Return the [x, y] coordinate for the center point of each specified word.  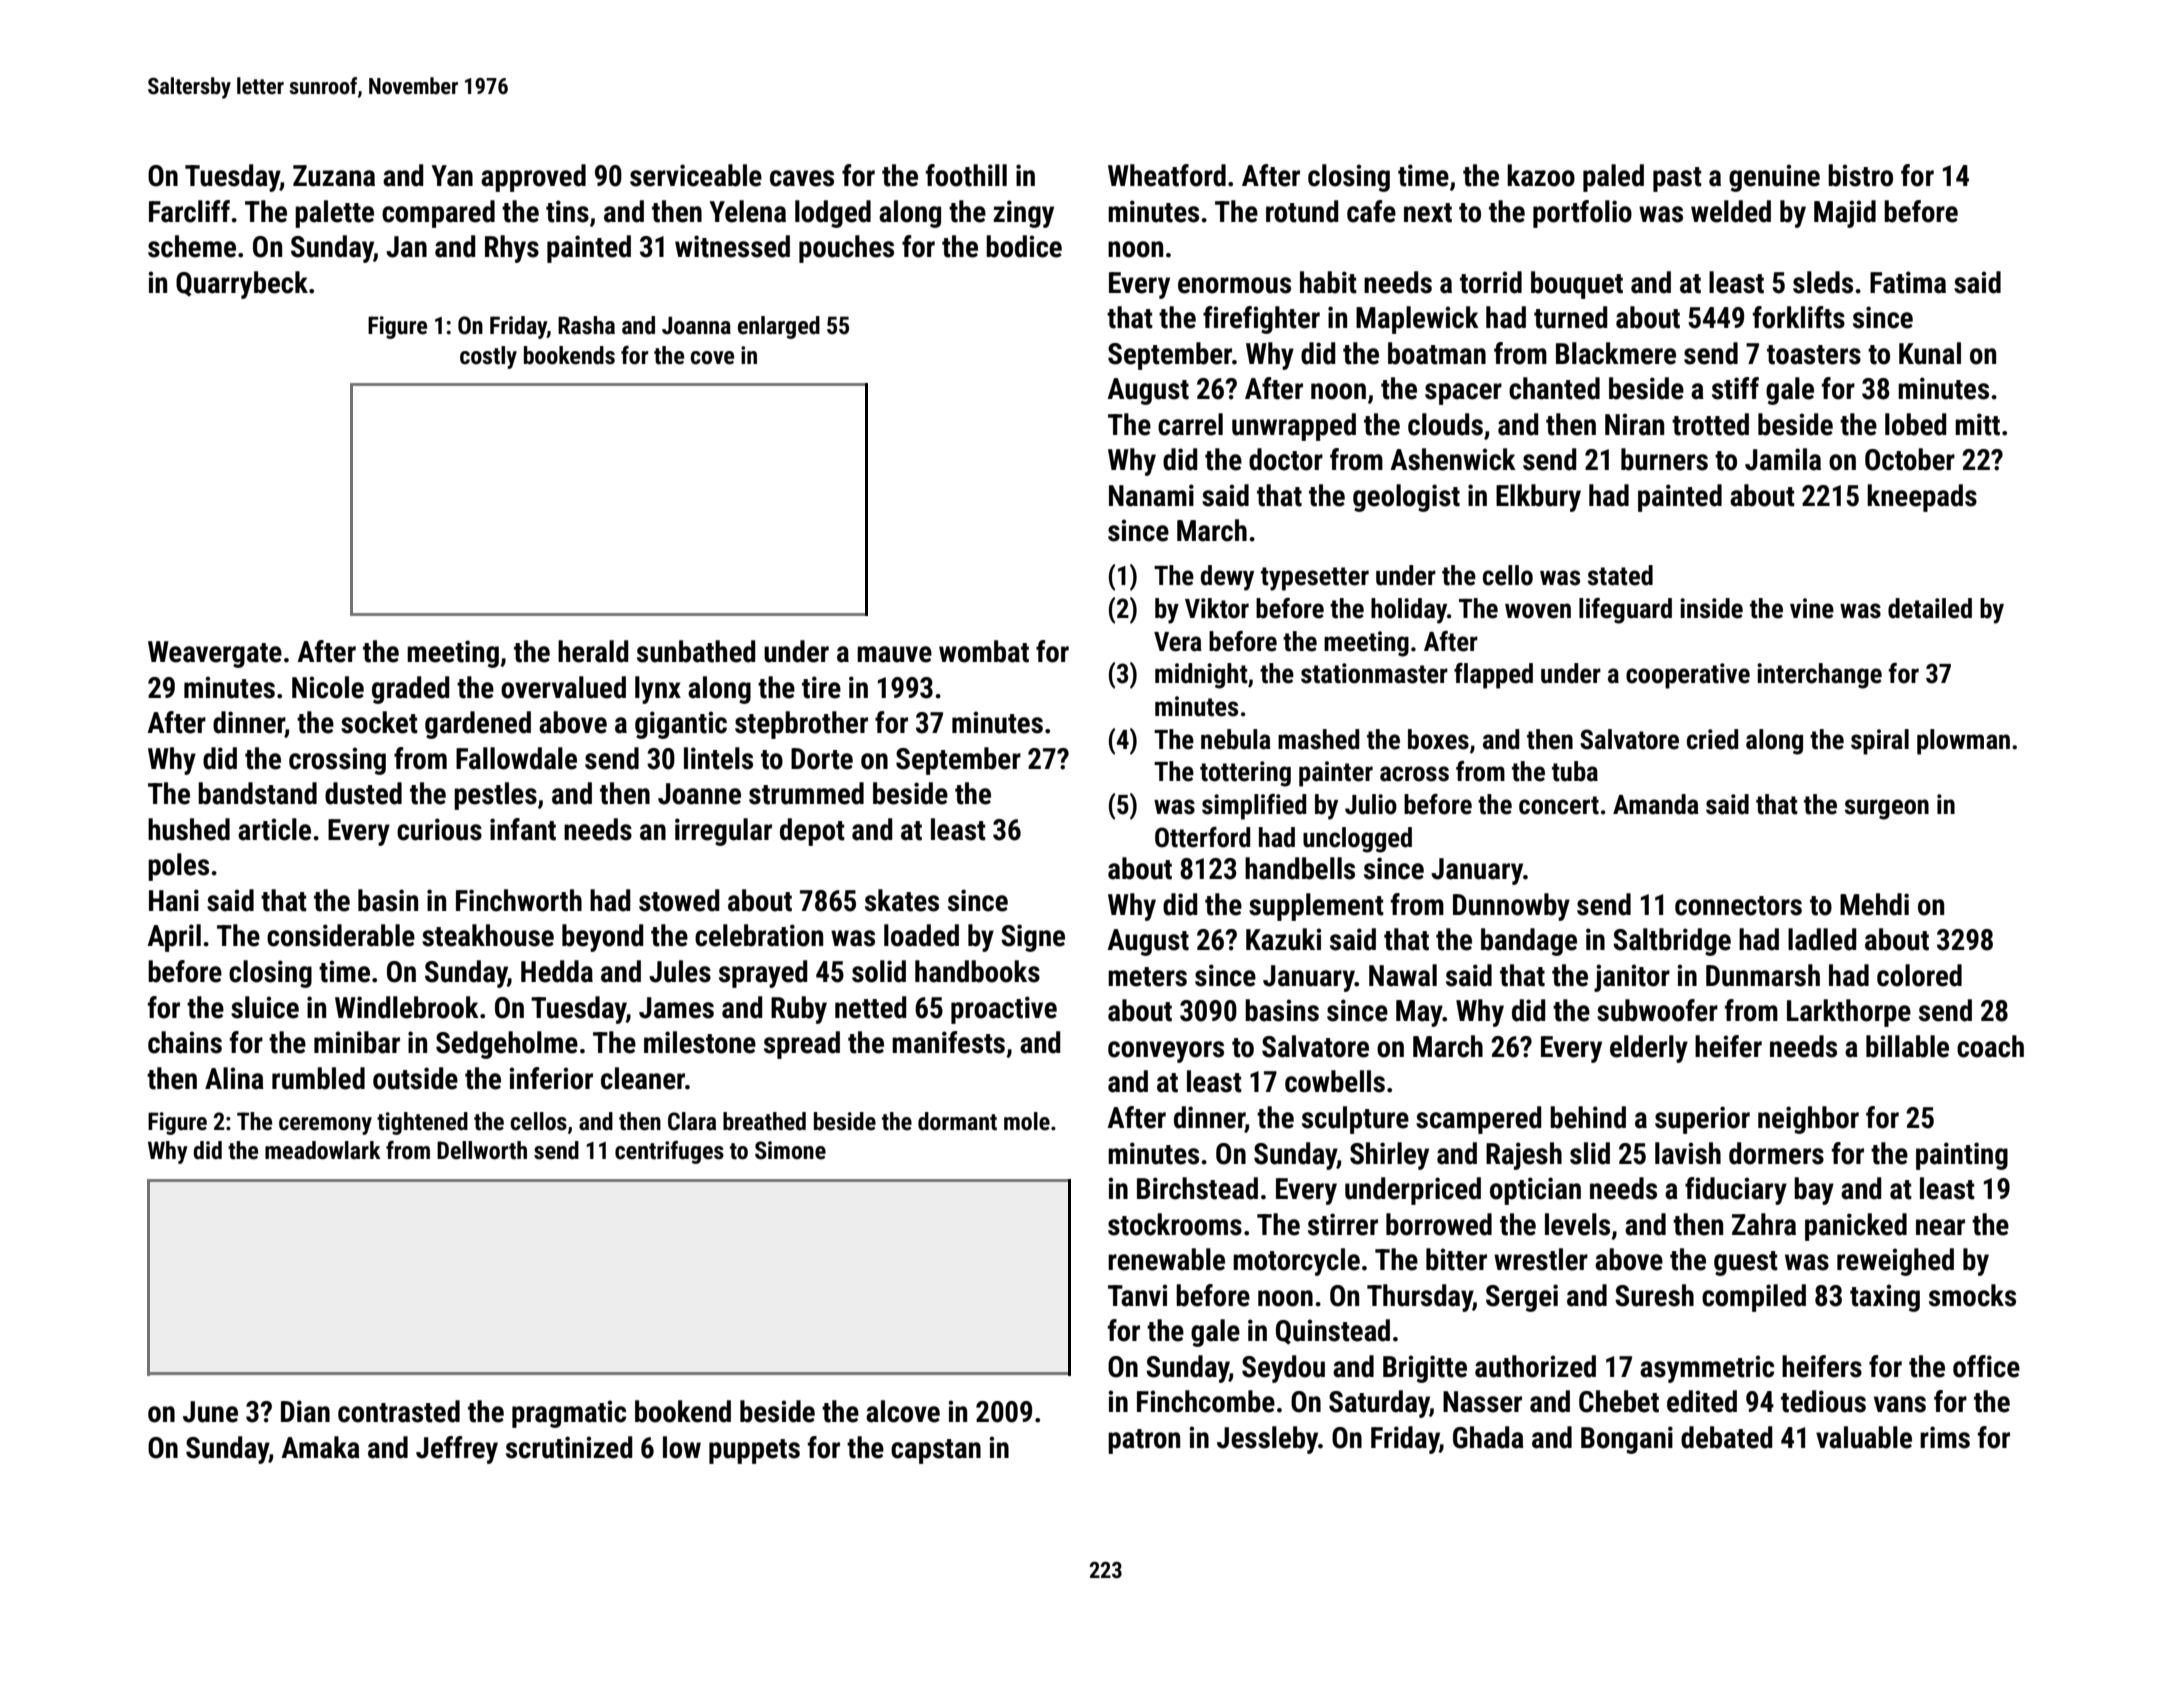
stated [1620, 575]
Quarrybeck [242, 285]
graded [410, 690]
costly [488, 357]
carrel [1190, 424]
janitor [1632, 978]
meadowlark [323, 1150]
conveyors [1166, 1052]
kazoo [1541, 175]
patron [1144, 1441]
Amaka [320, 1447]
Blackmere [1616, 353]
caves [802, 178]
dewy [1227, 578]
